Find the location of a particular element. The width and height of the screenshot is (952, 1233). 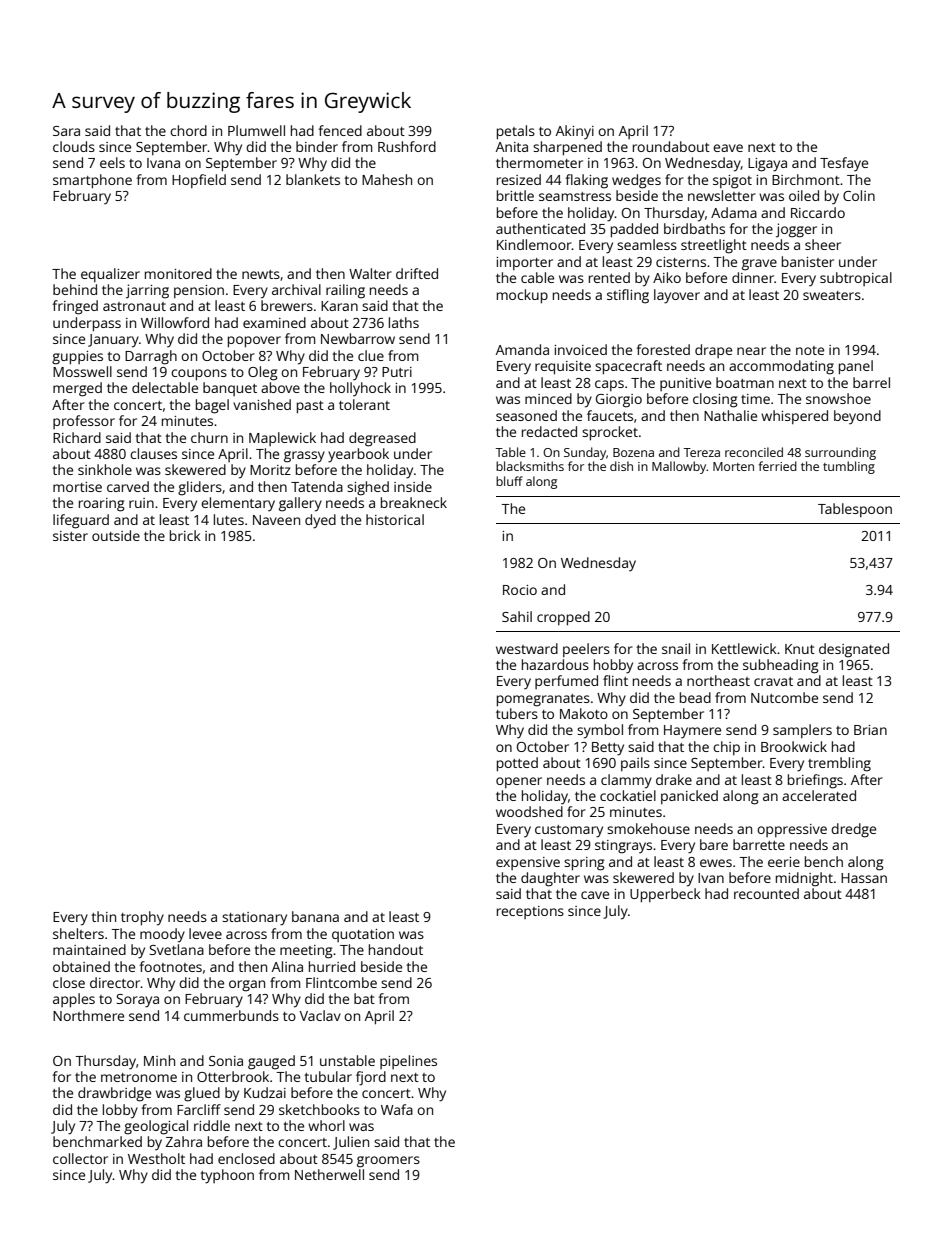

Tesfaye is located at coordinates (844, 164).
